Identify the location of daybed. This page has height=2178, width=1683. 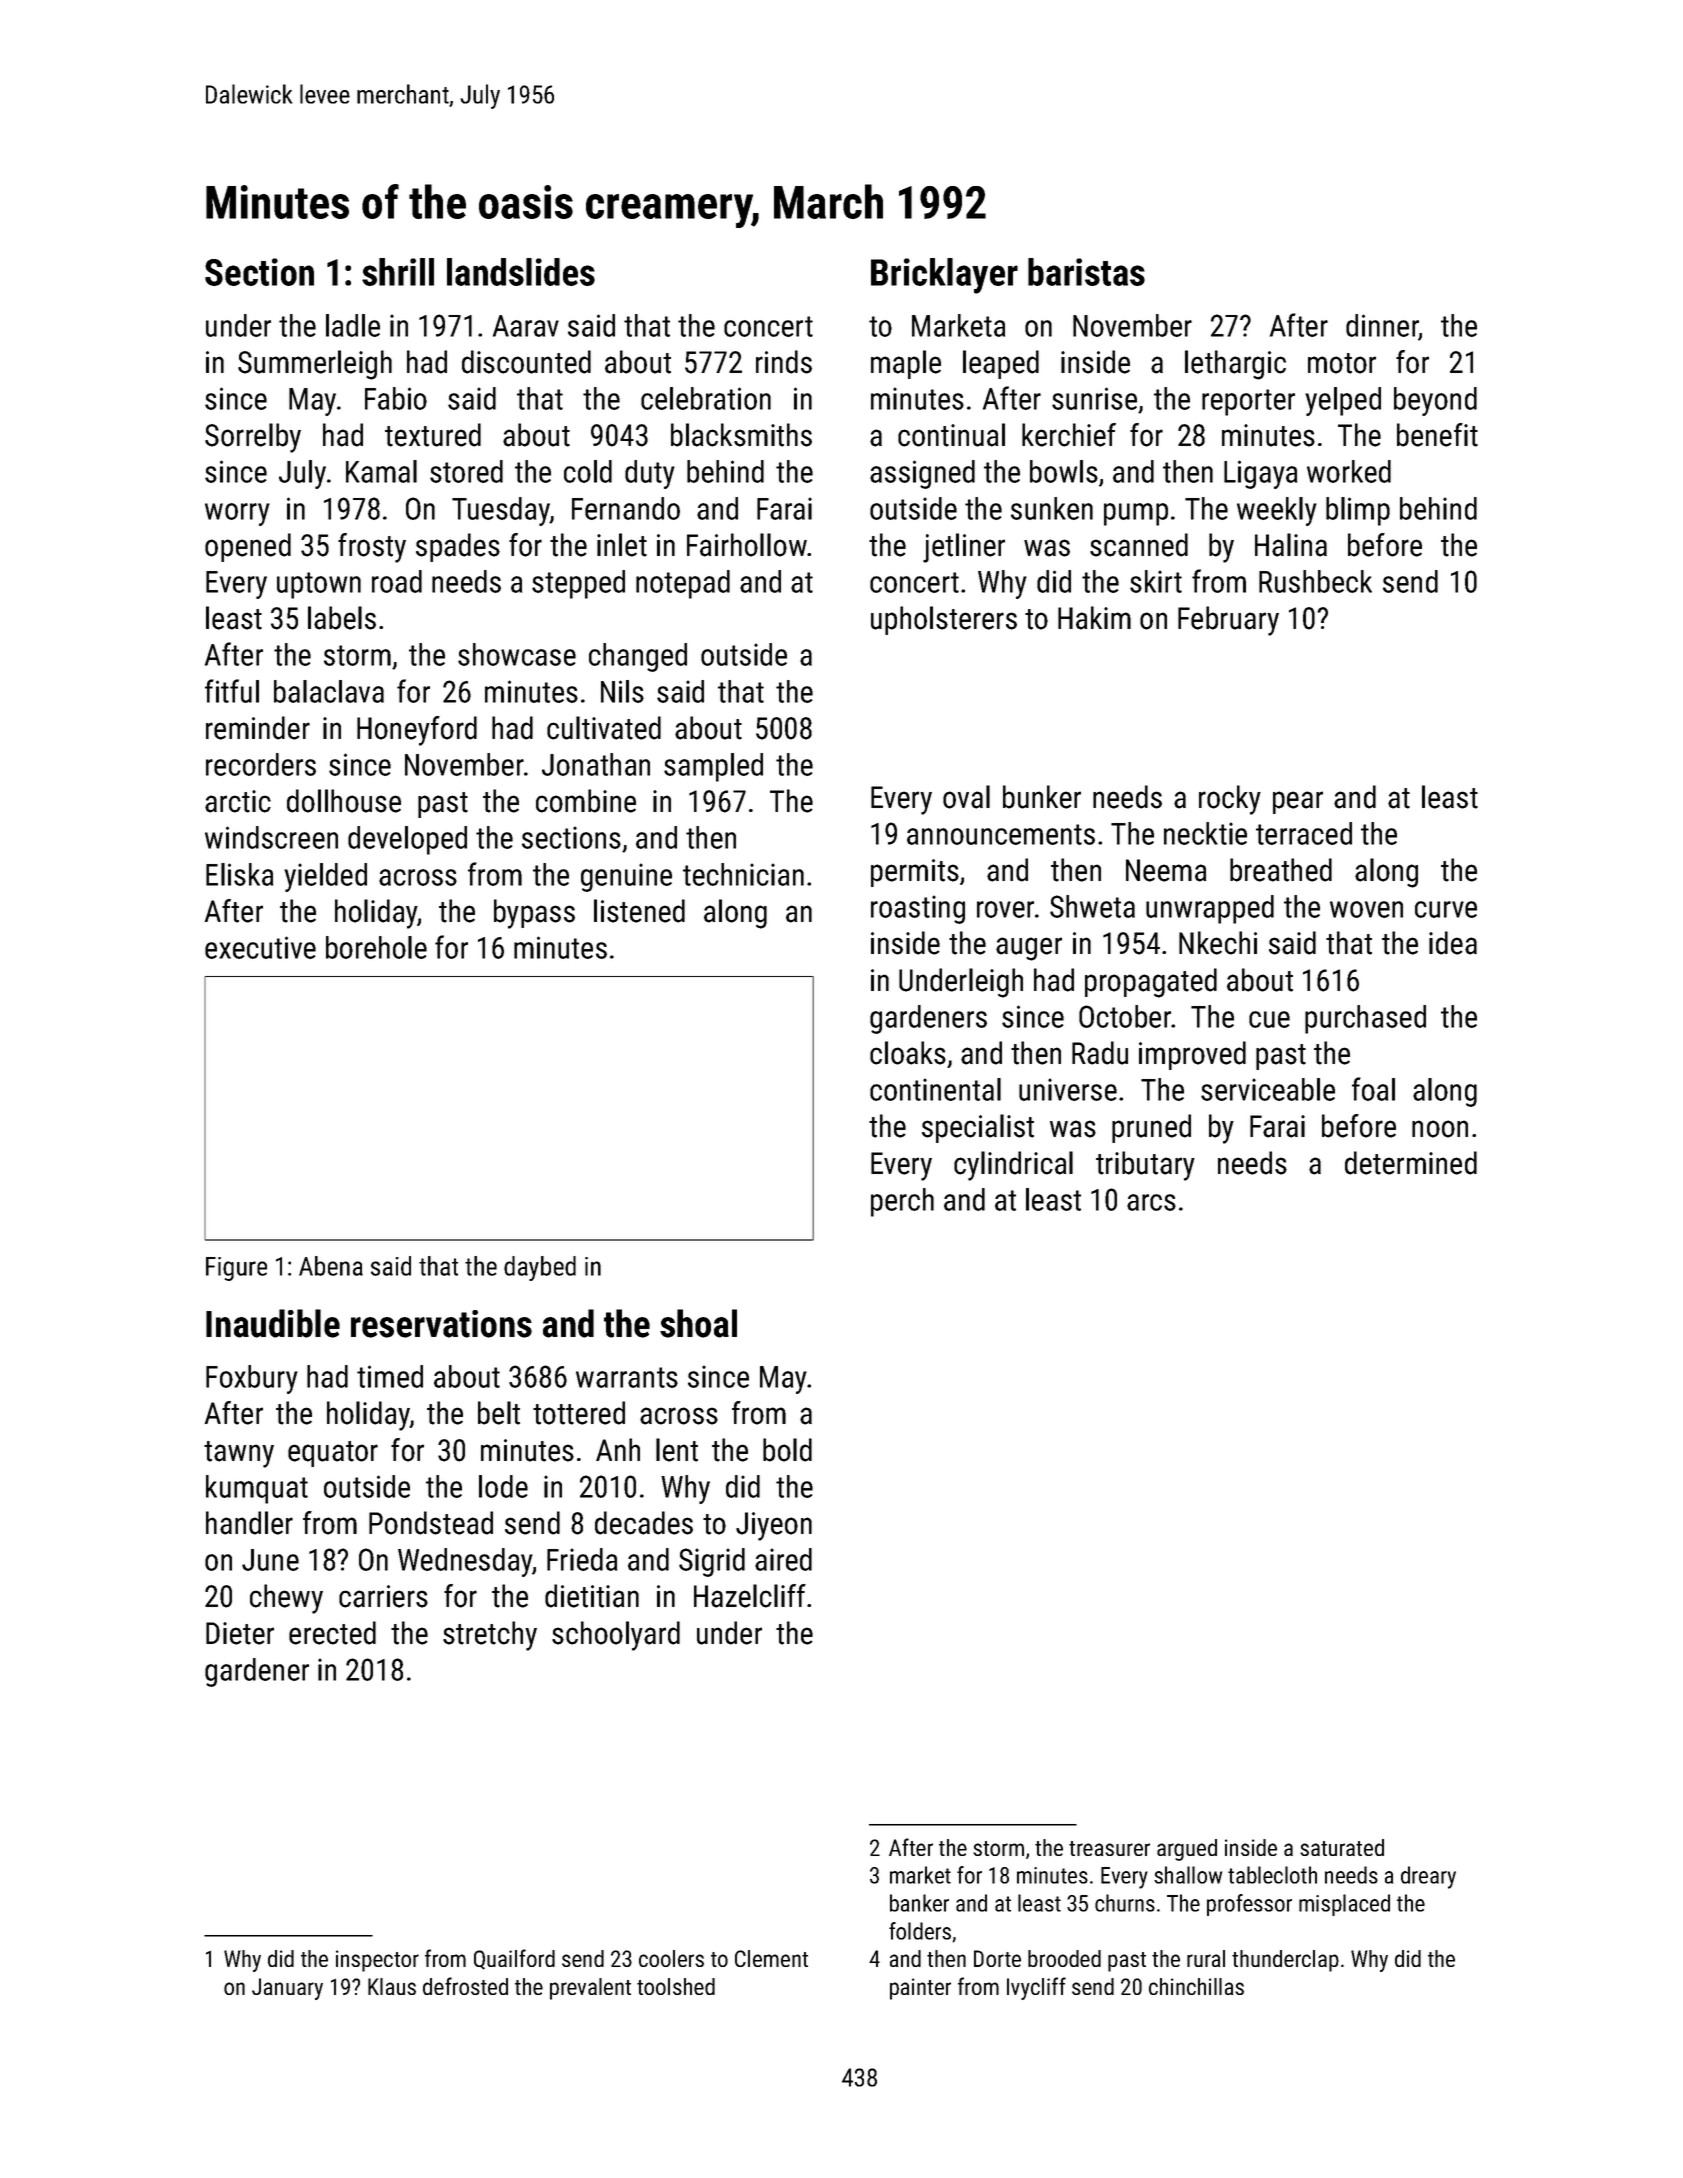
(540, 1268).
